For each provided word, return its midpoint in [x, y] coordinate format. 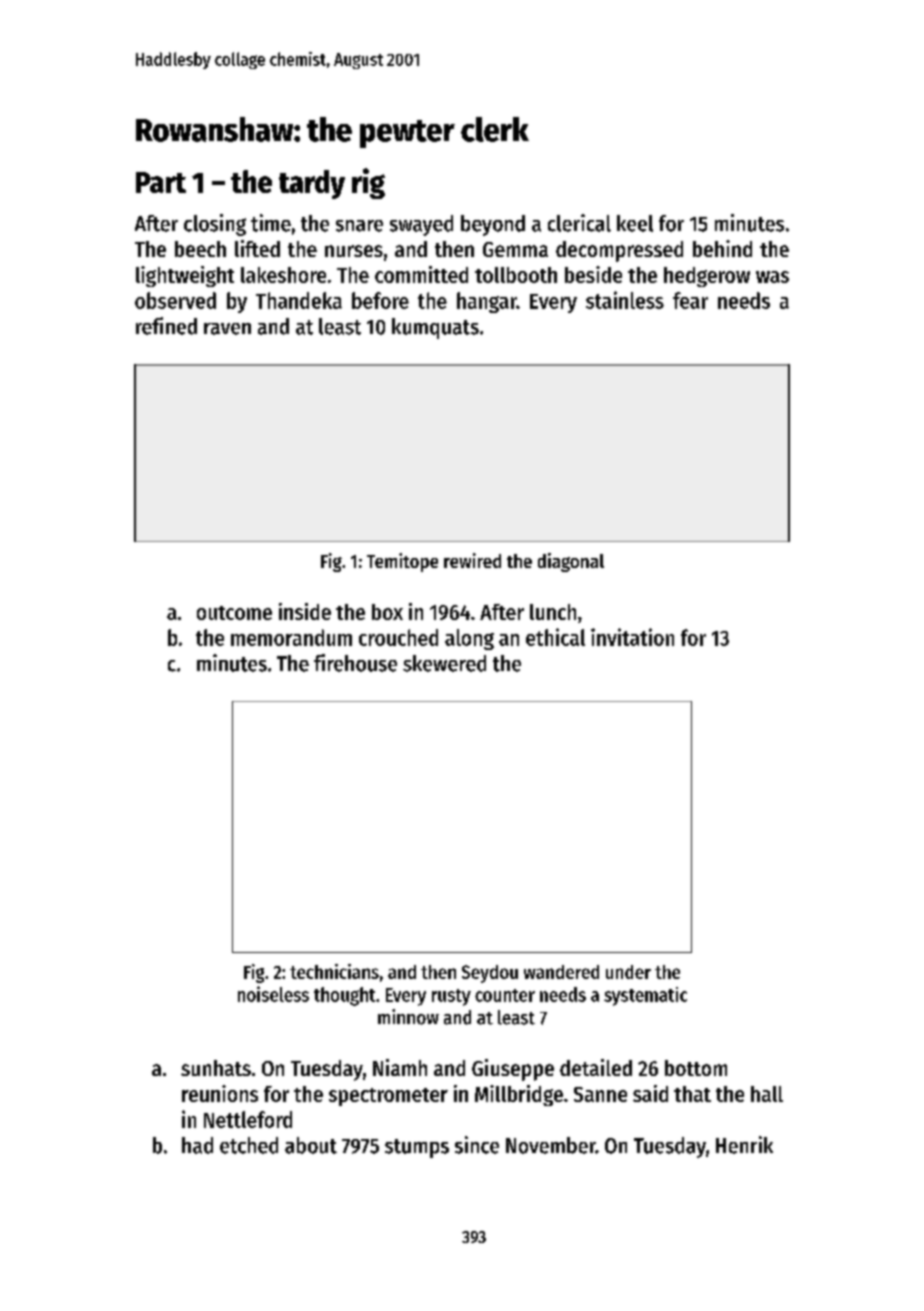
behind [722, 248]
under [628, 972]
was [772, 277]
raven [227, 329]
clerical [579, 223]
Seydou [490, 974]
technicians [334, 971]
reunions [220, 1093]
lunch [553, 612]
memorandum [291, 637]
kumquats [435, 328]
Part [161, 182]
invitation [632, 637]
